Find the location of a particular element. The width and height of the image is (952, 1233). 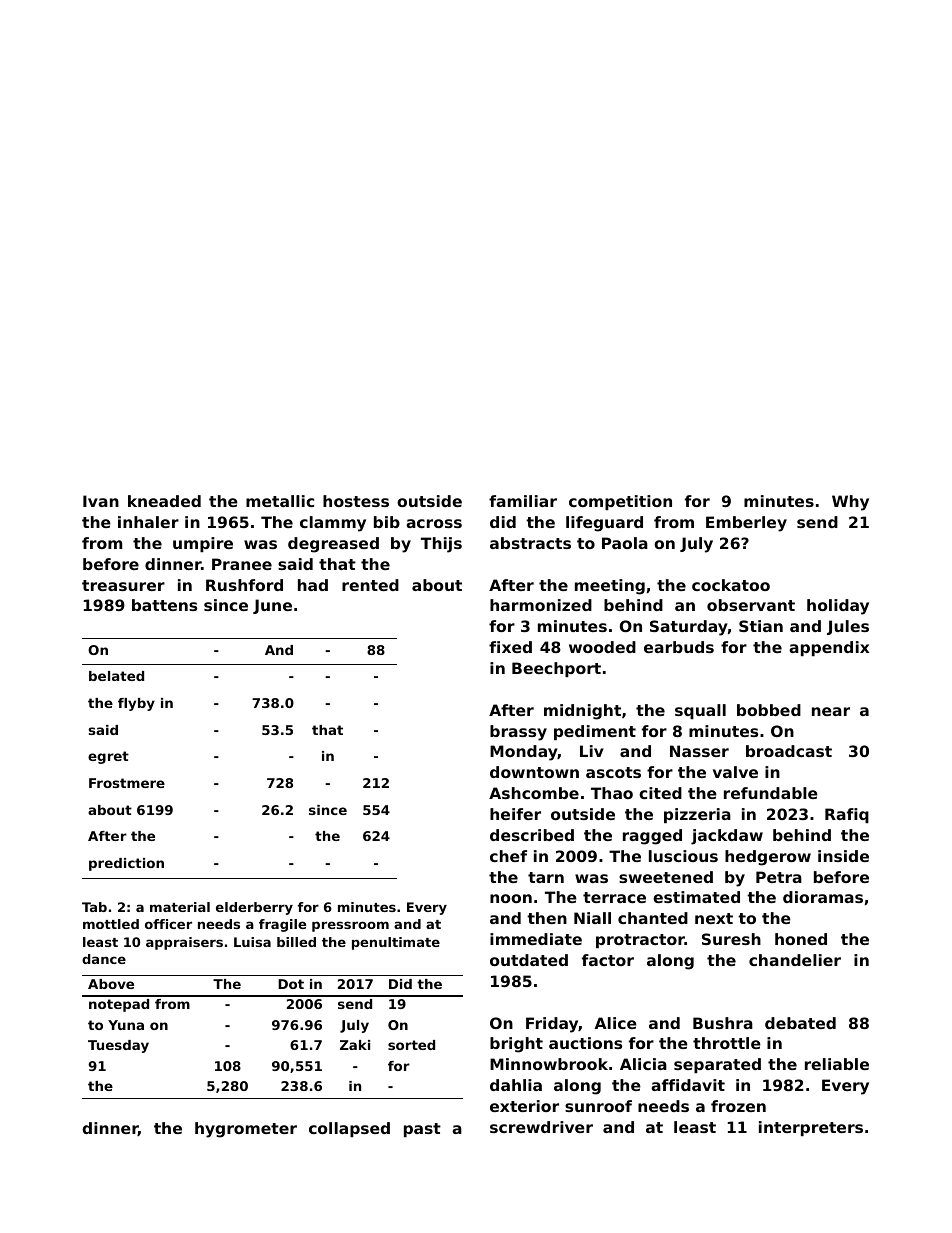

flyby is located at coordinates (136, 704).
